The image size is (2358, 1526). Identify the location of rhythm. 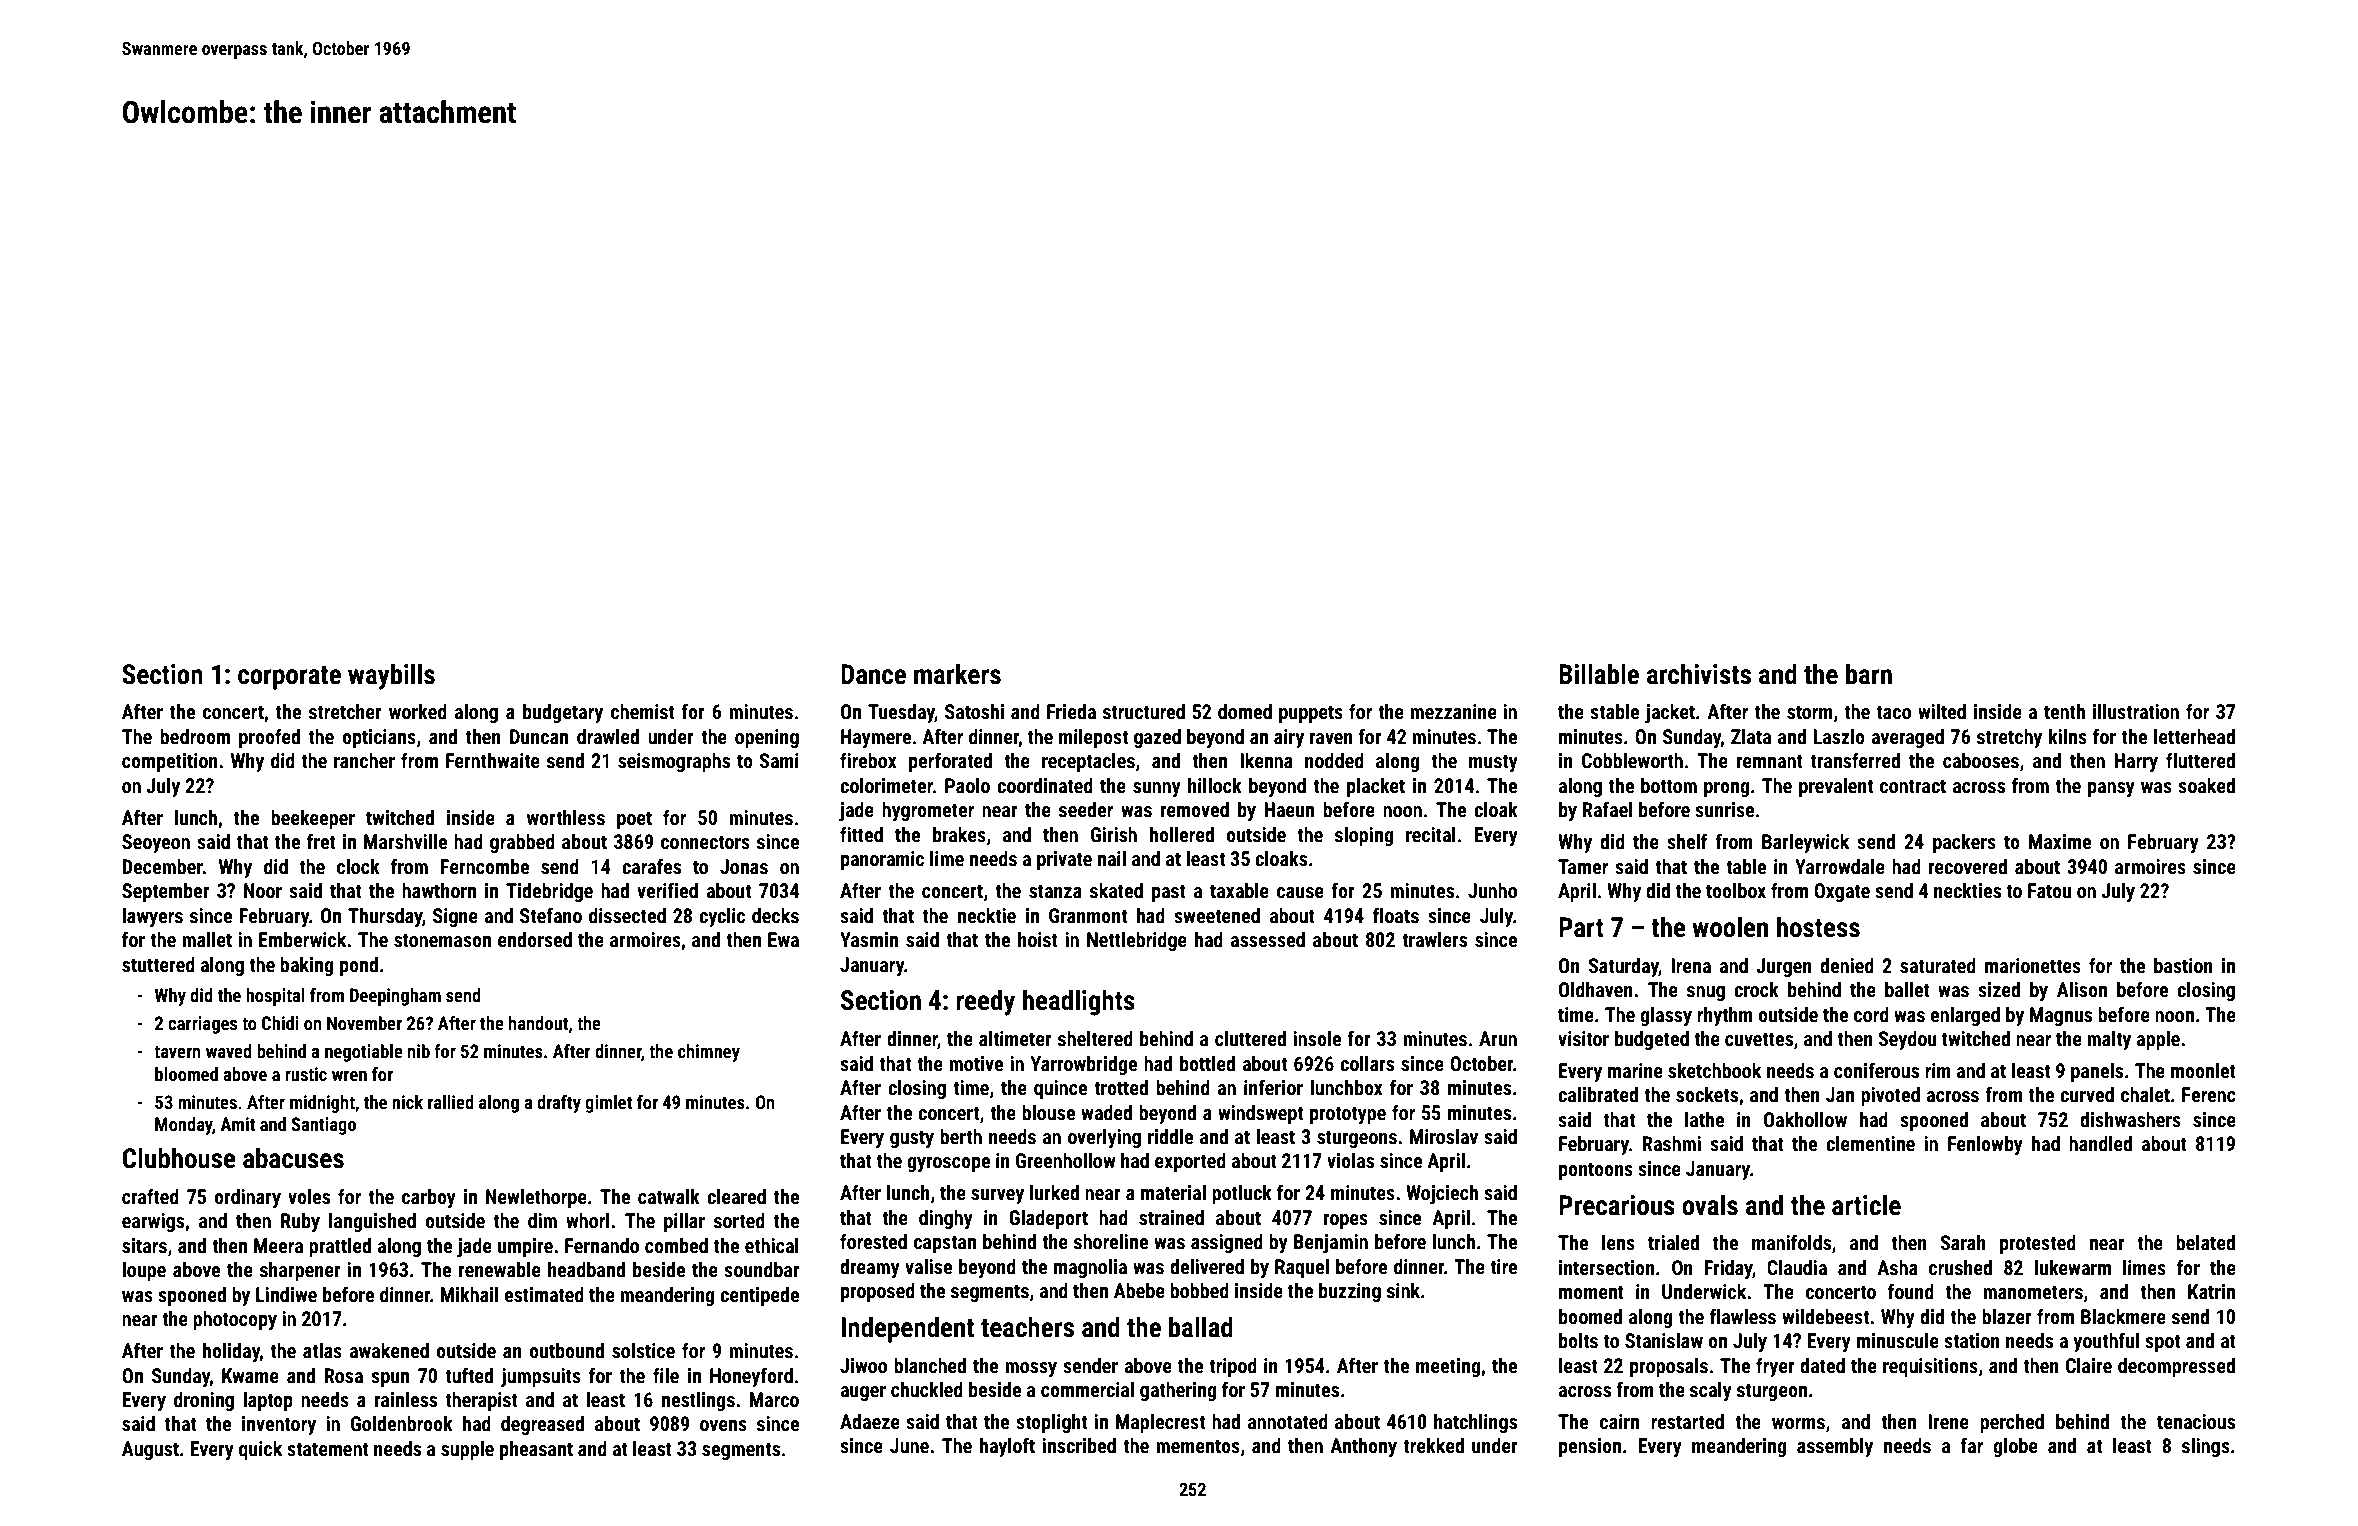
(1725, 1016).
